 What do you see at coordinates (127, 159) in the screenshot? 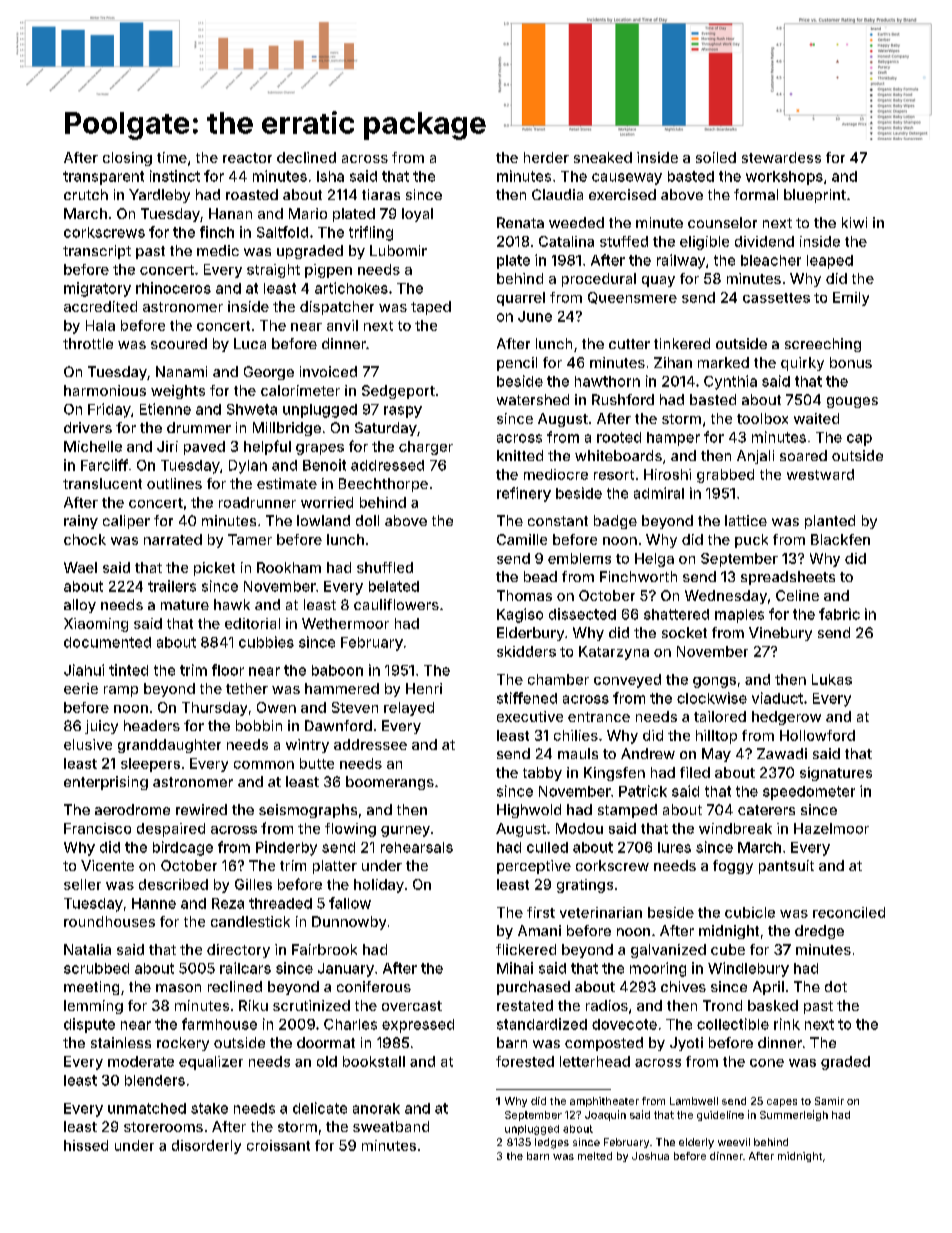
I see `closing` at bounding box center [127, 159].
